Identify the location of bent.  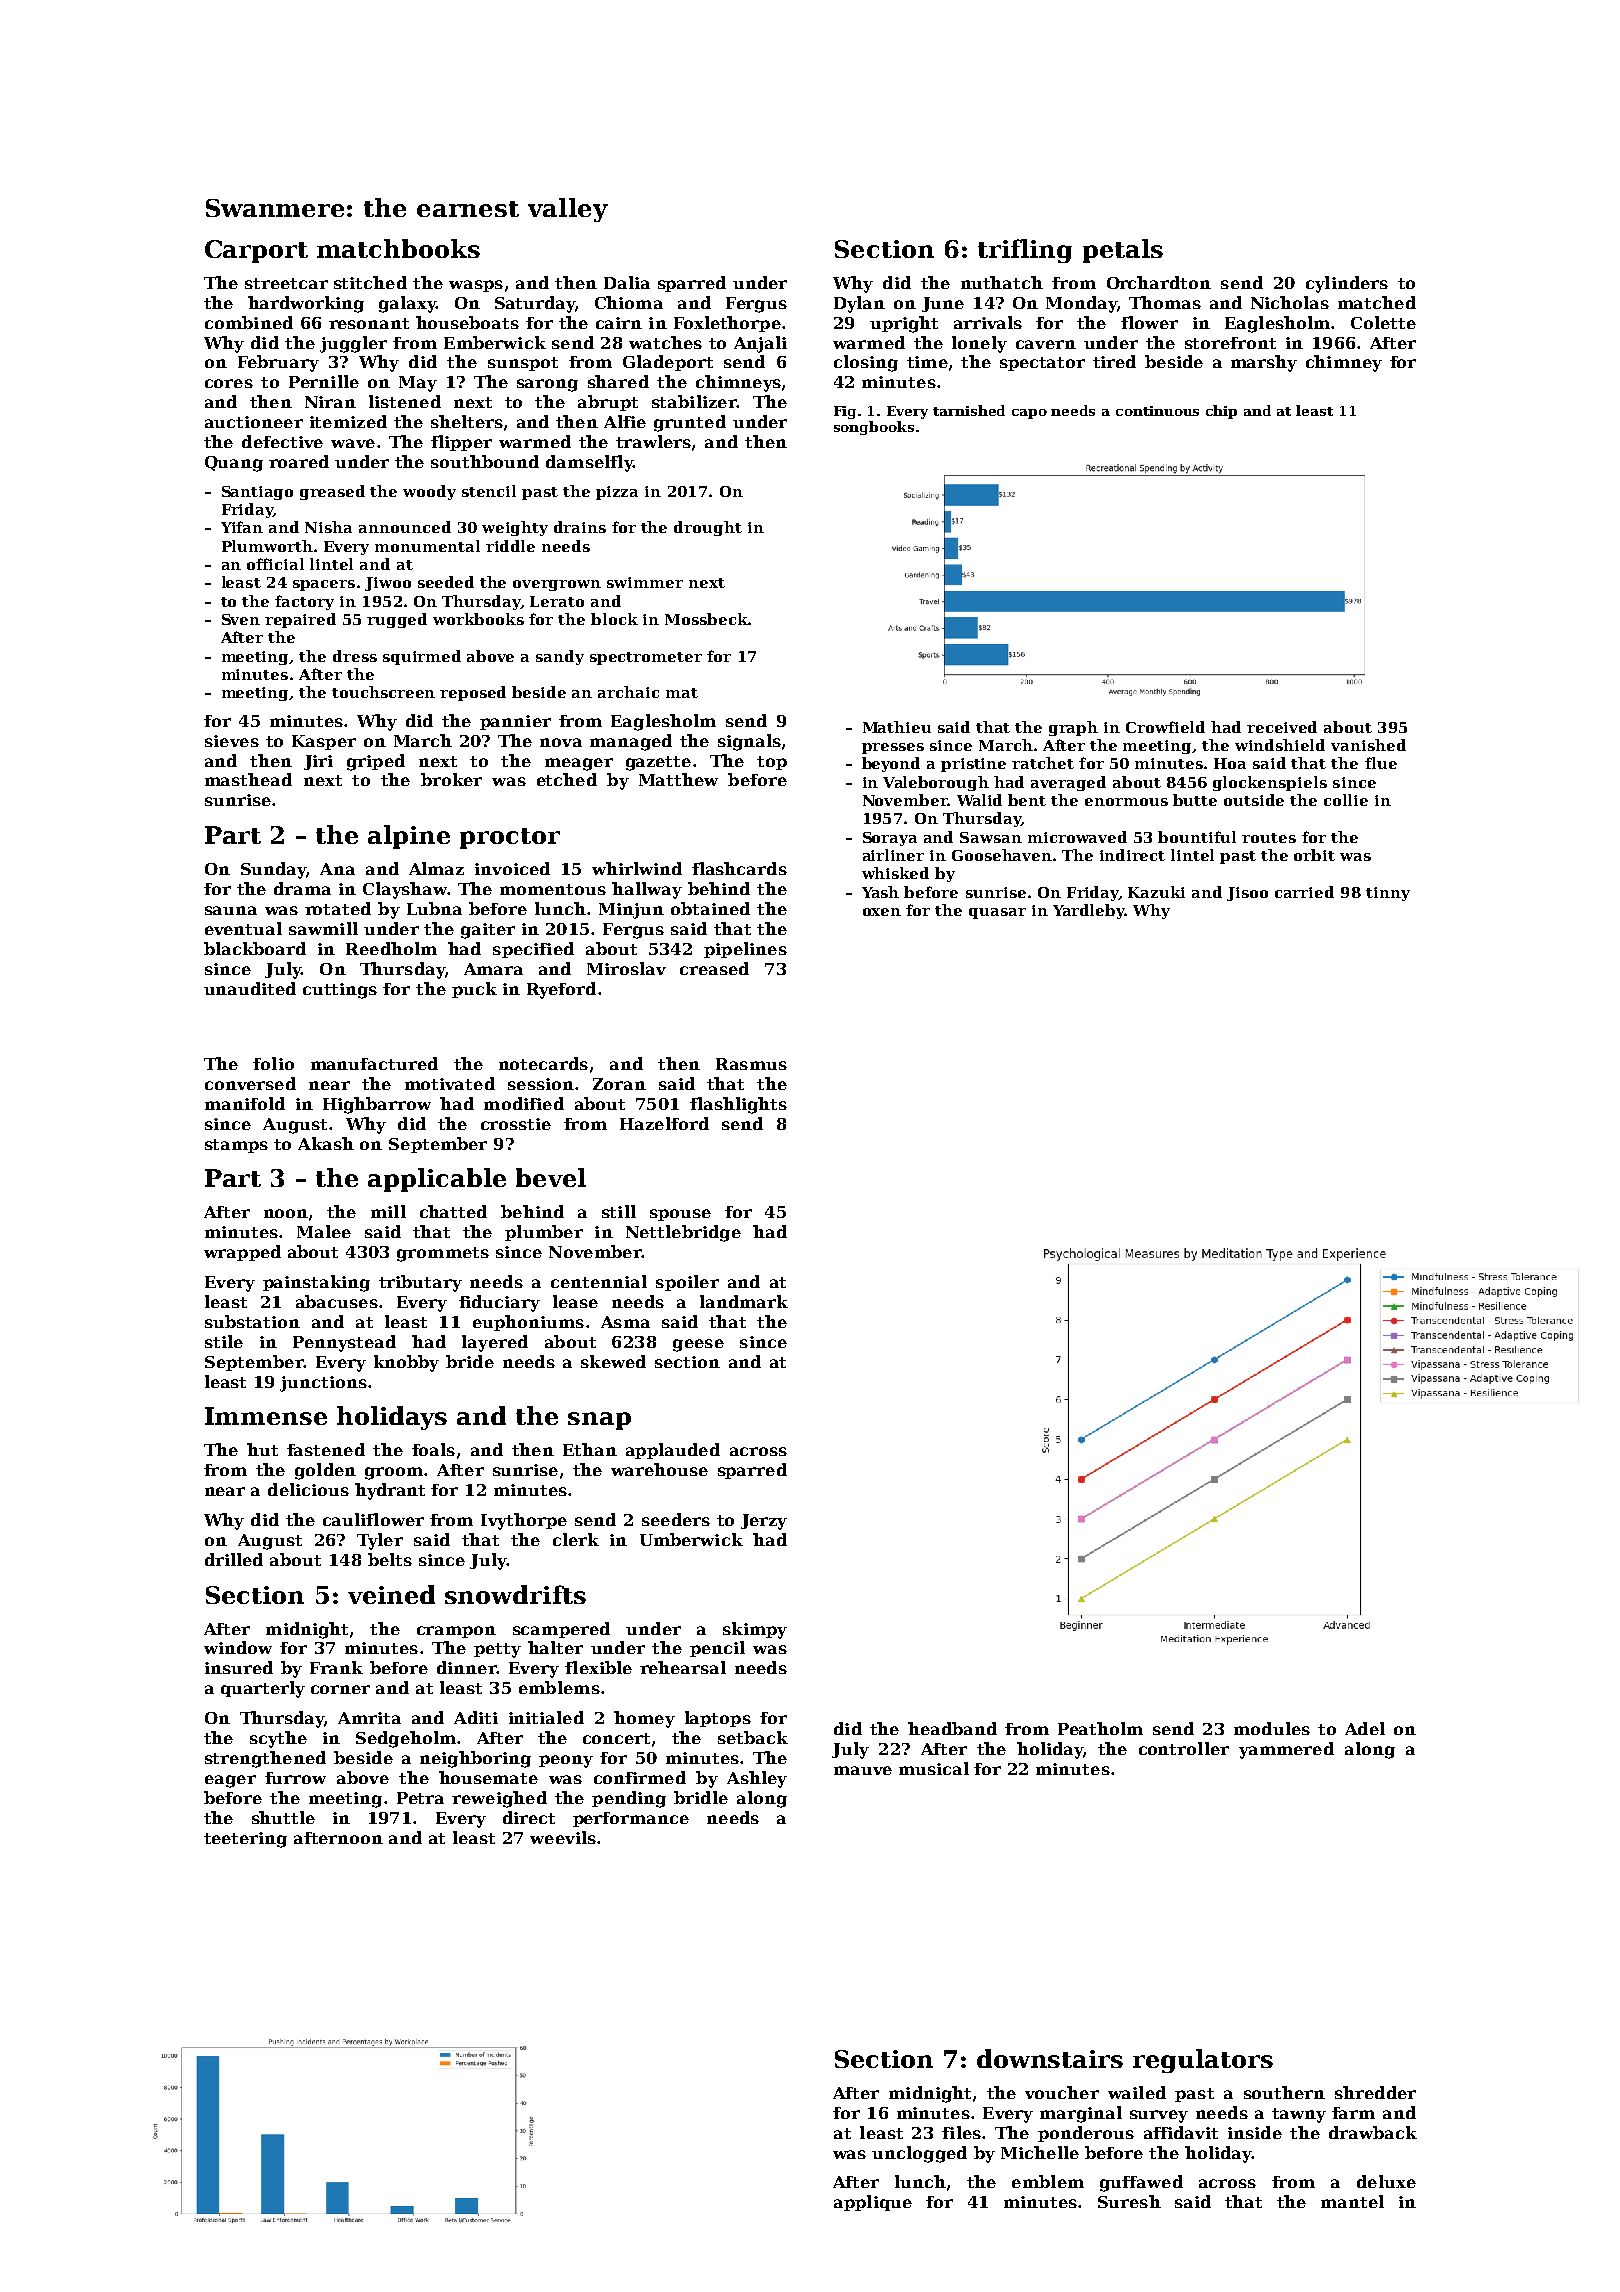
(1027, 800).
